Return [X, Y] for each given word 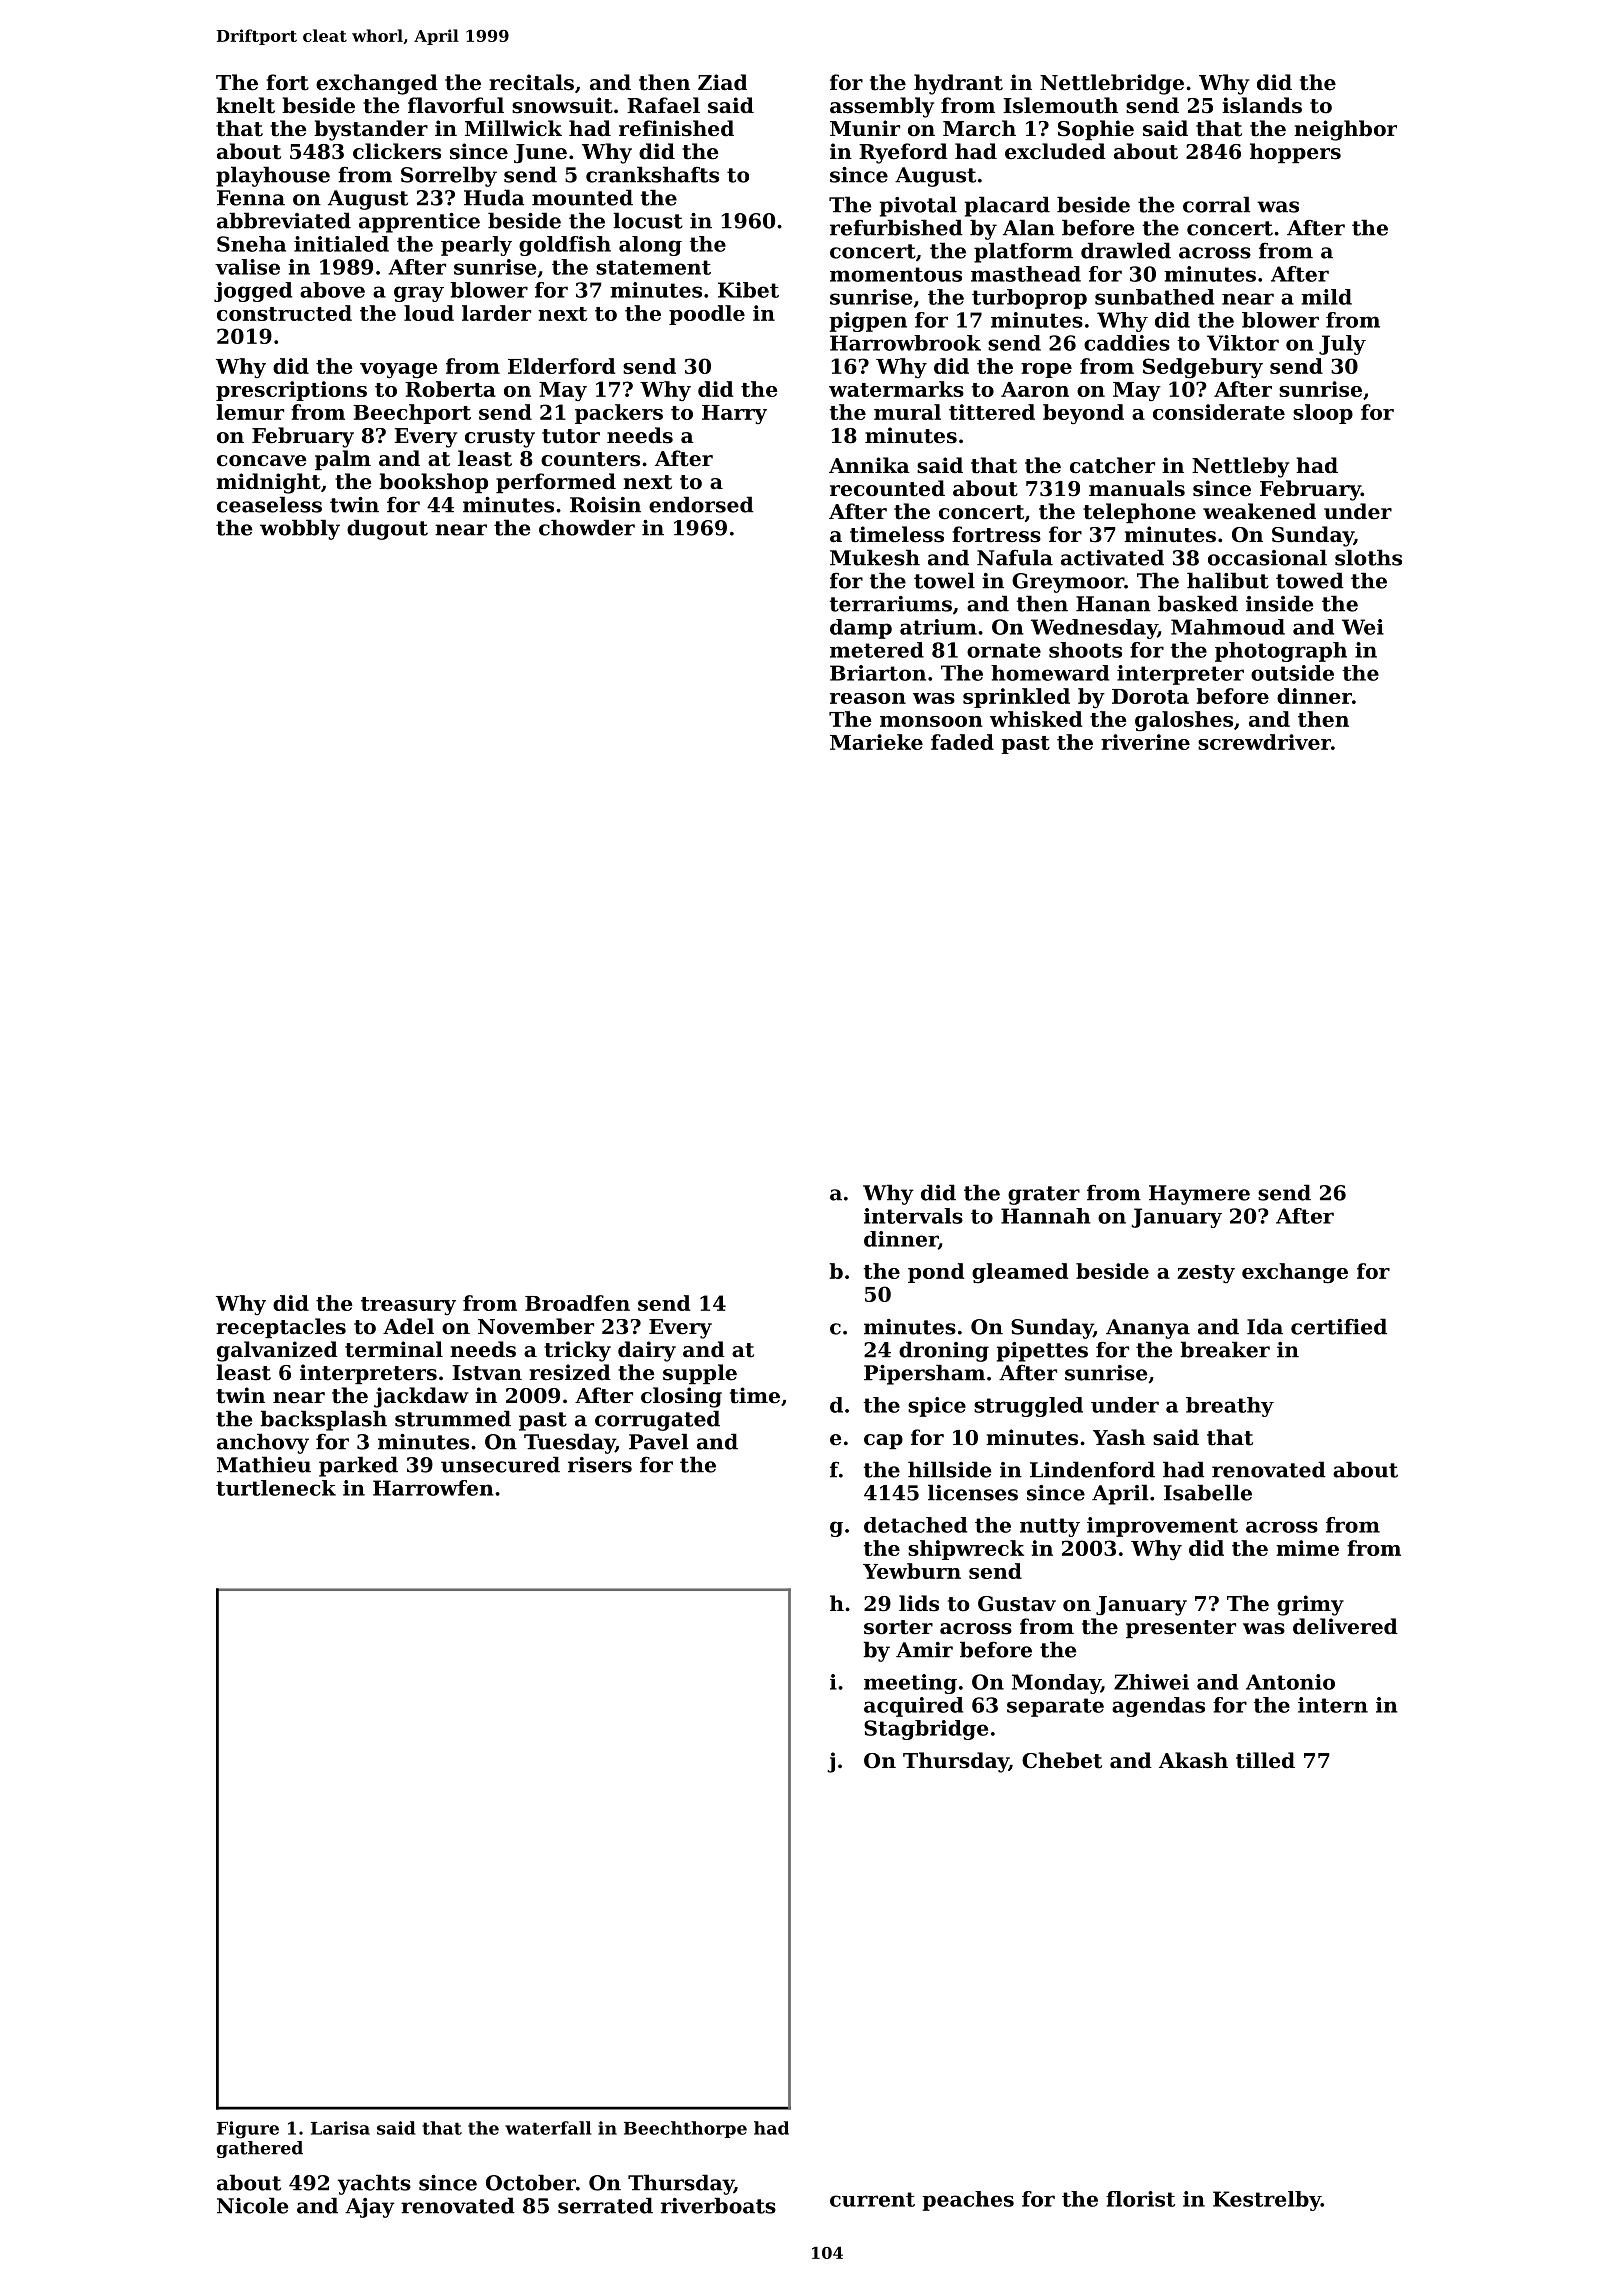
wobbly [300, 529]
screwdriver [1264, 742]
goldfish [565, 246]
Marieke [876, 742]
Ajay [370, 2208]
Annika [869, 465]
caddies [1127, 343]
